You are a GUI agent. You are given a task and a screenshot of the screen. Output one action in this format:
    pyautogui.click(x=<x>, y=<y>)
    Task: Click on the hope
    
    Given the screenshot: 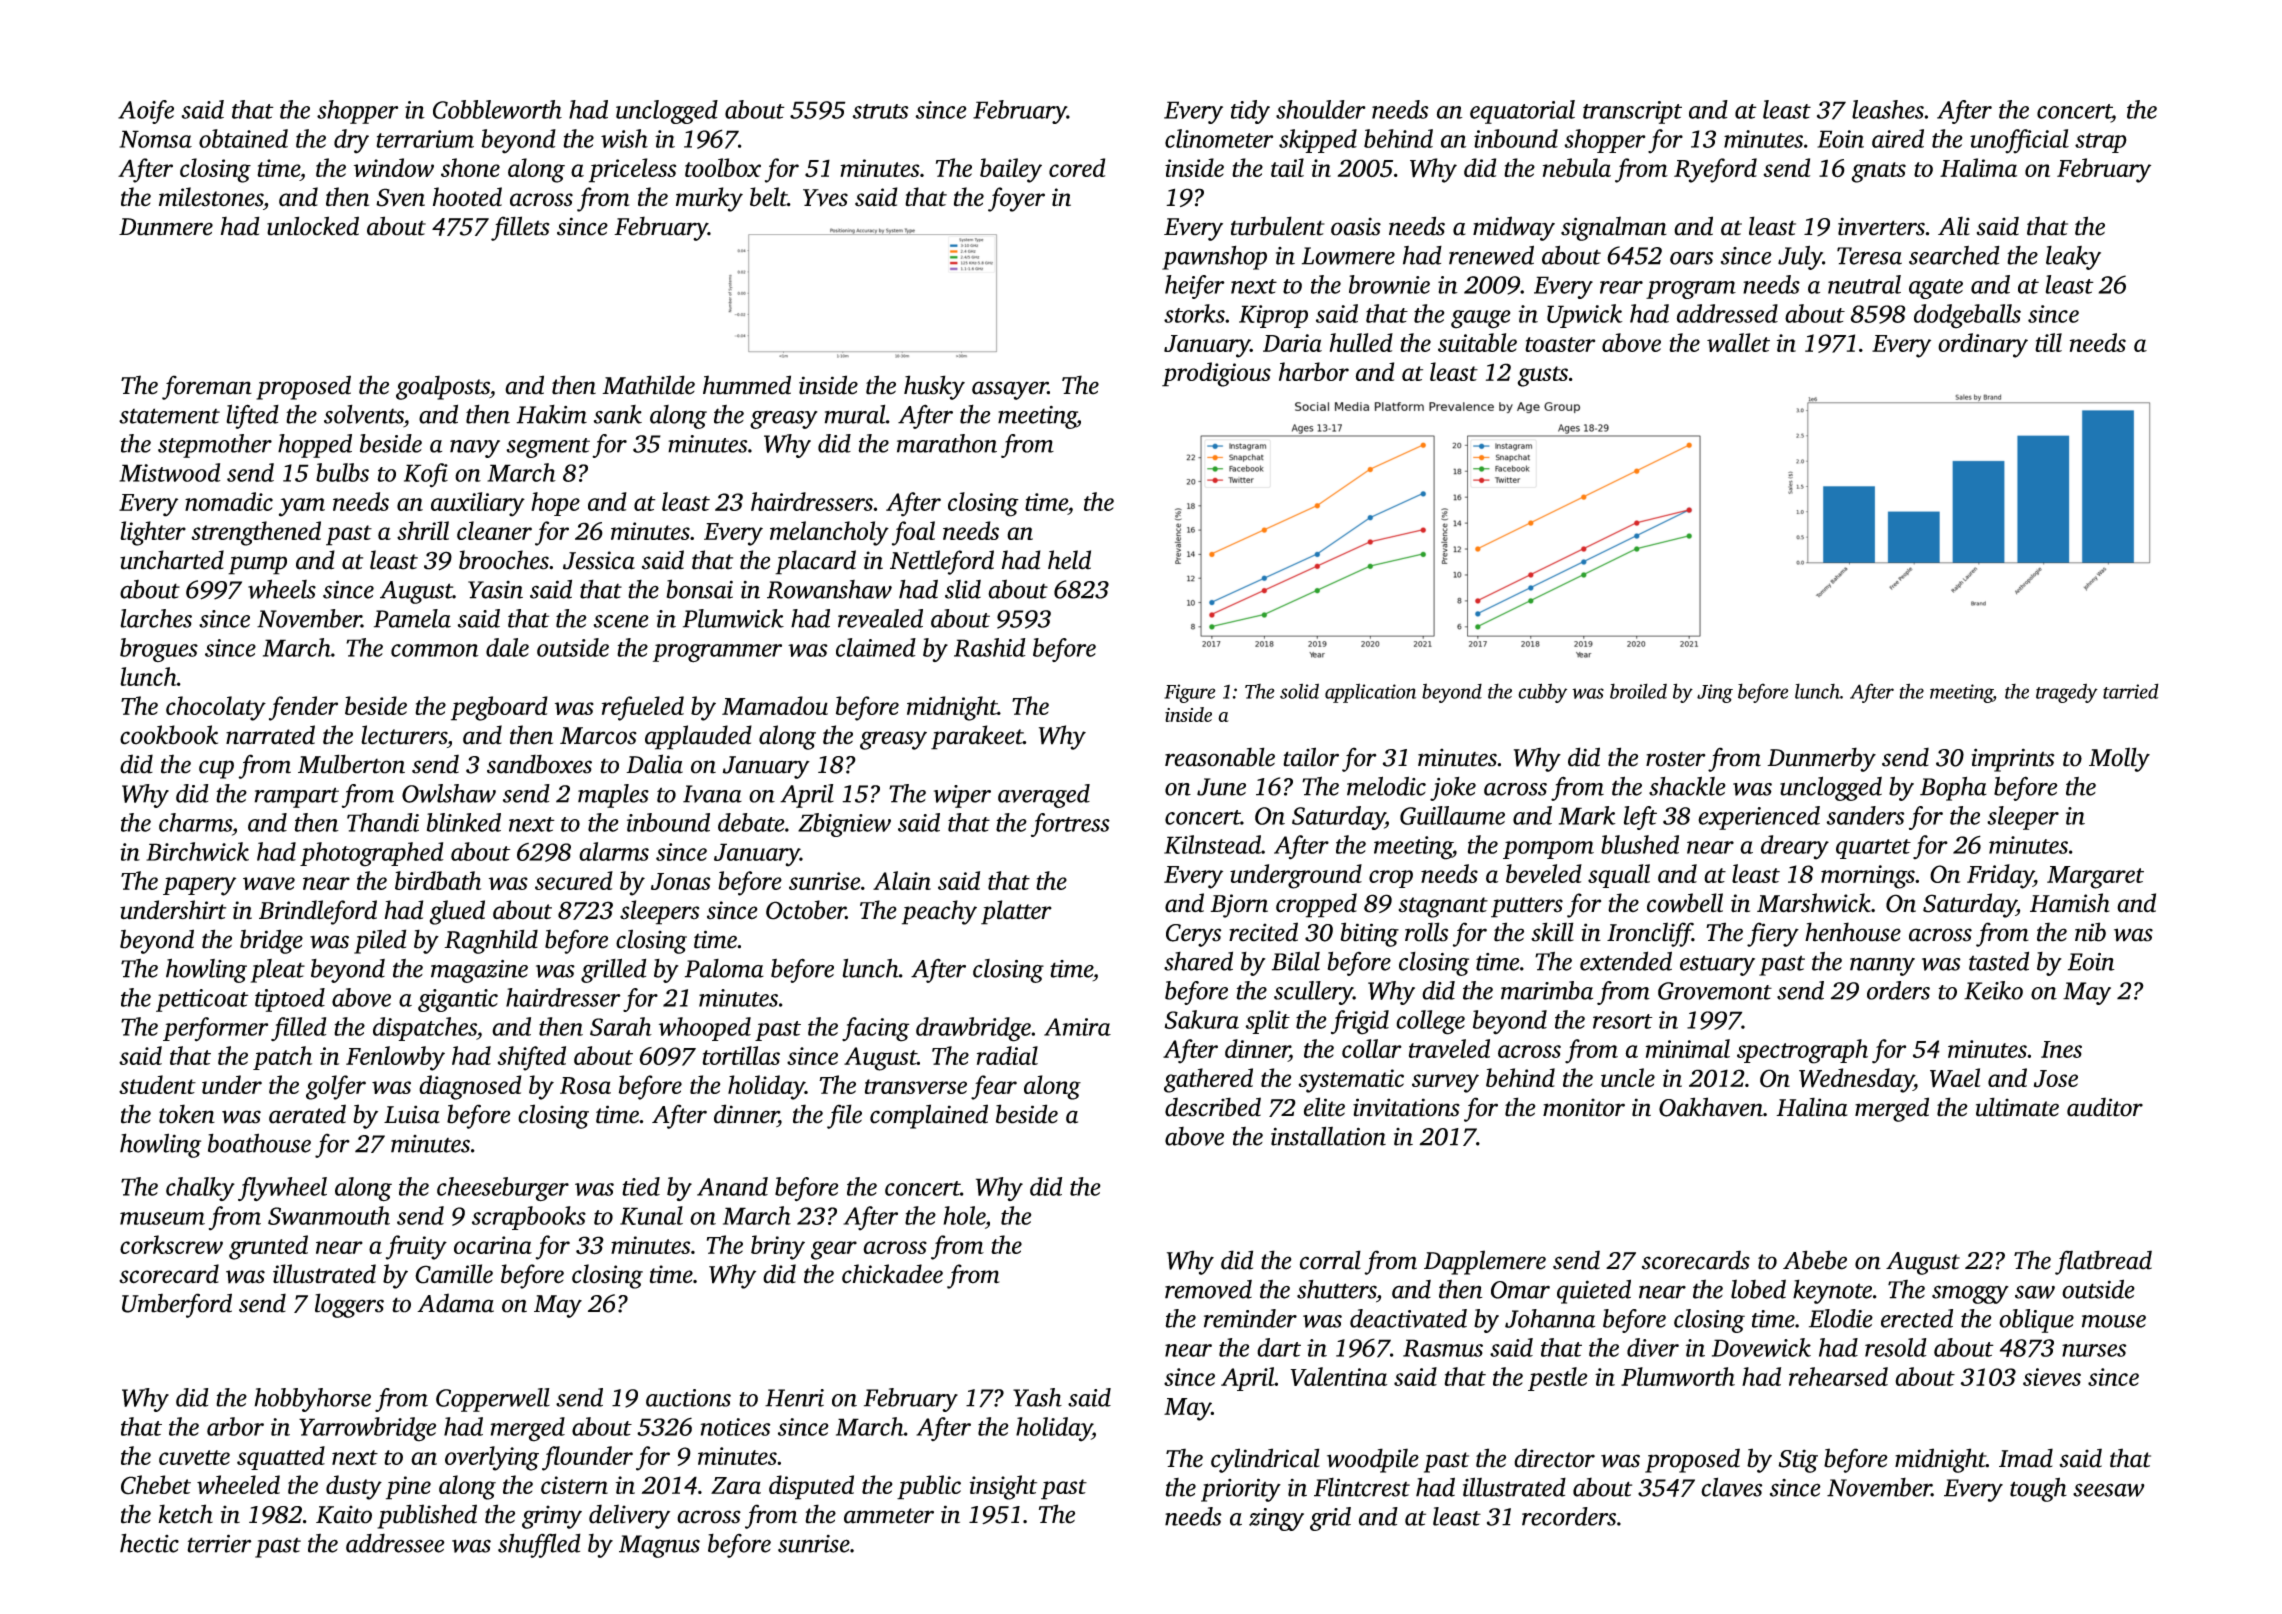 What is the action you would take?
    pyautogui.click(x=555, y=504)
